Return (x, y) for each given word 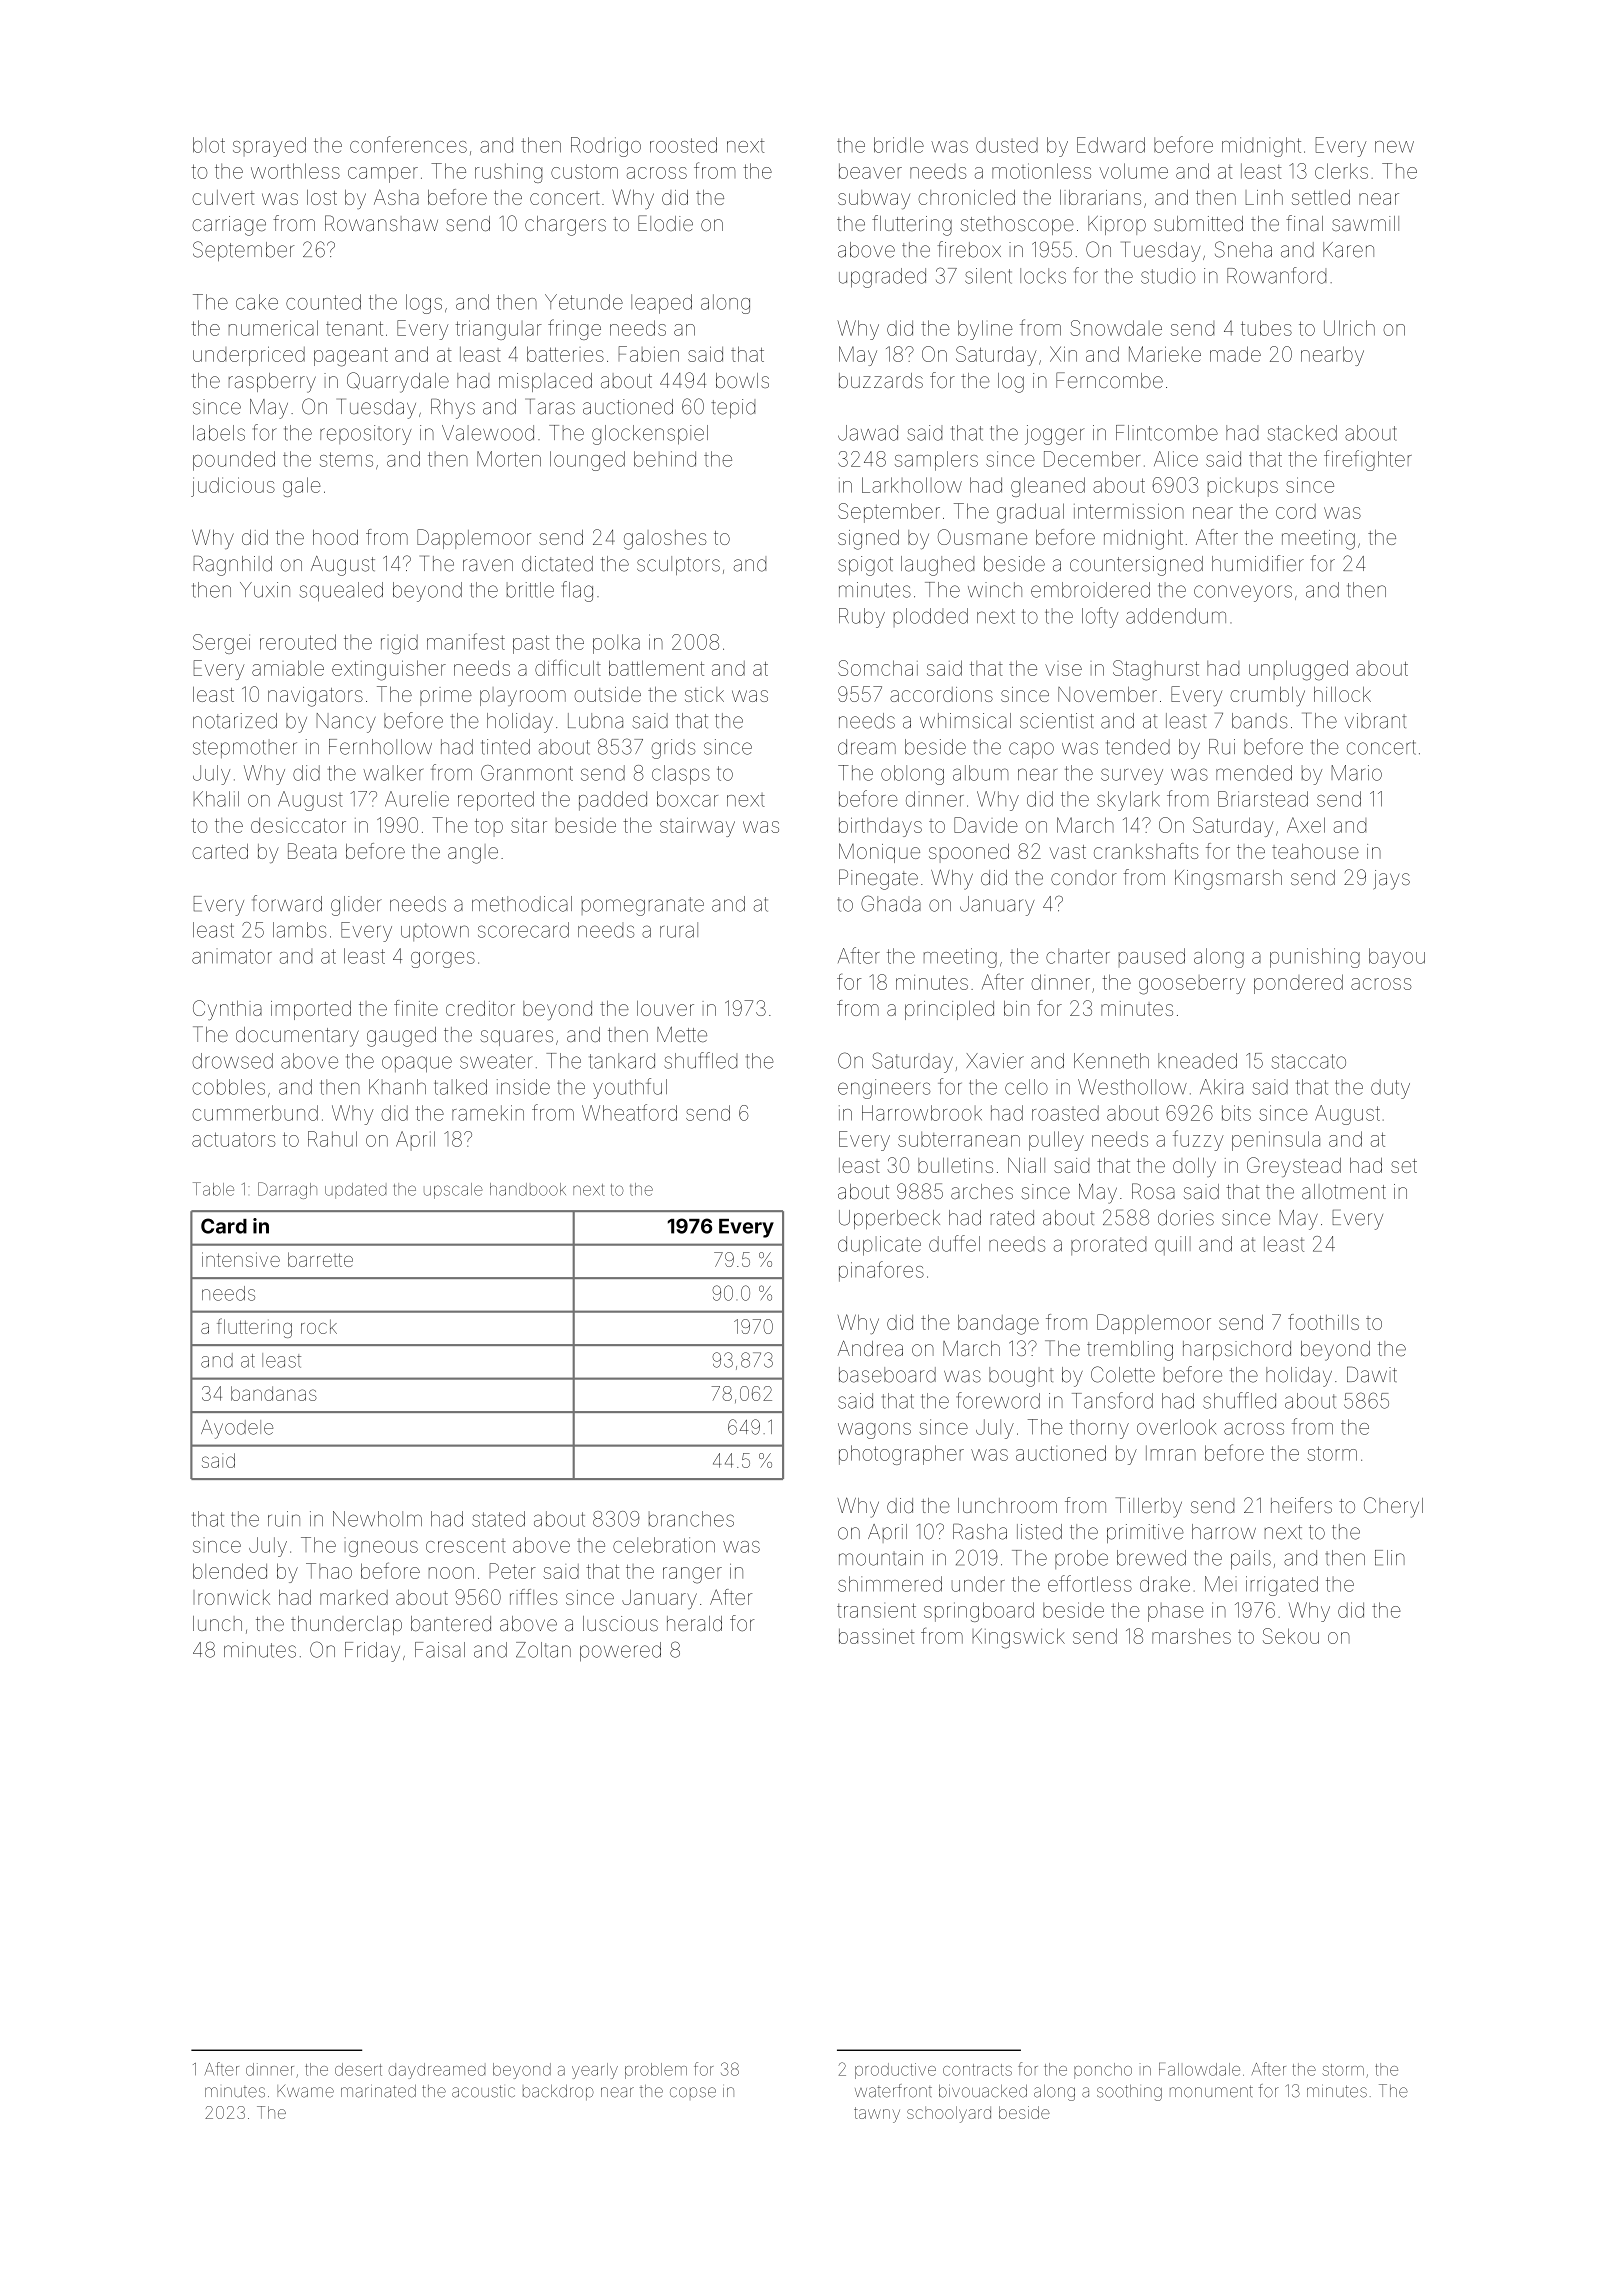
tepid (733, 408)
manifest (466, 641)
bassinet (877, 1636)
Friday (372, 1652)
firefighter (1368, 460)
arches (982, 1191)
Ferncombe (1109, 380)
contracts (977, 2070)
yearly (595, 2071)
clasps (681, 775)
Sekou (1291, 1636)
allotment (1344, 1191)
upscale (453, 1191)
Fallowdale (1199, 2069)
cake (257, 302)
